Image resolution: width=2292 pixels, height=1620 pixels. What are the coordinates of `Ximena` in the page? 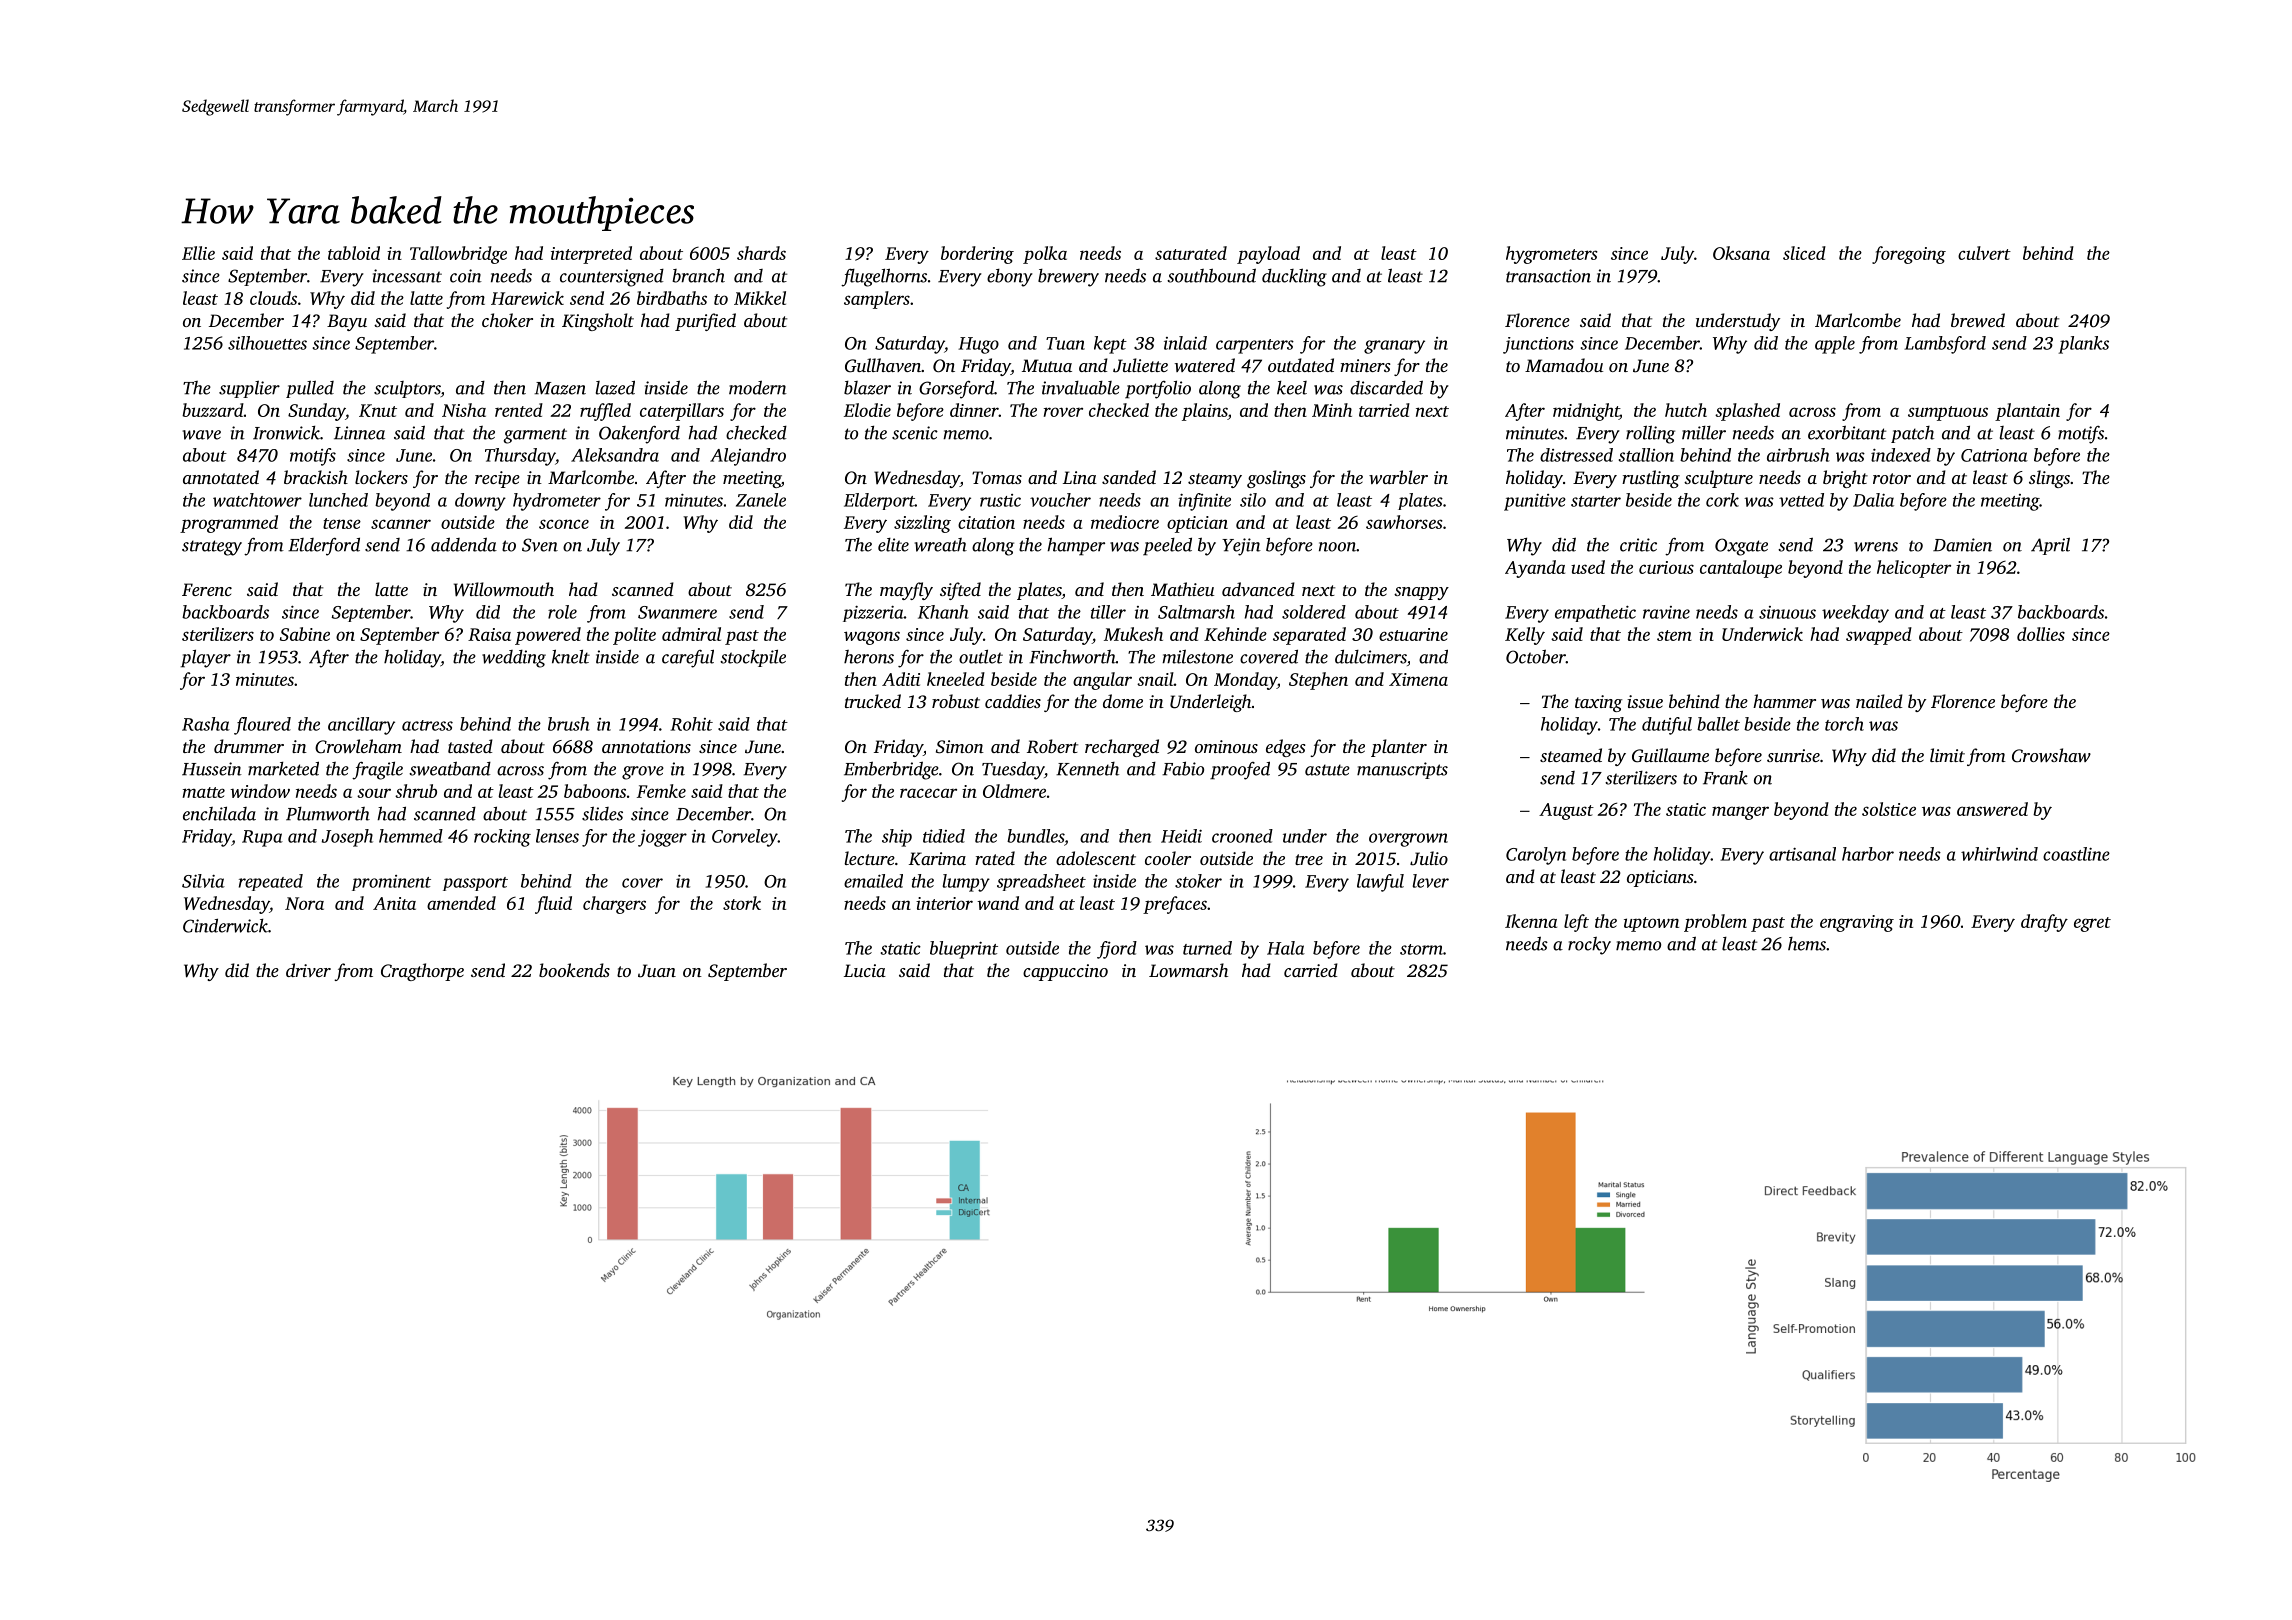 It's located at (1418, 679).
